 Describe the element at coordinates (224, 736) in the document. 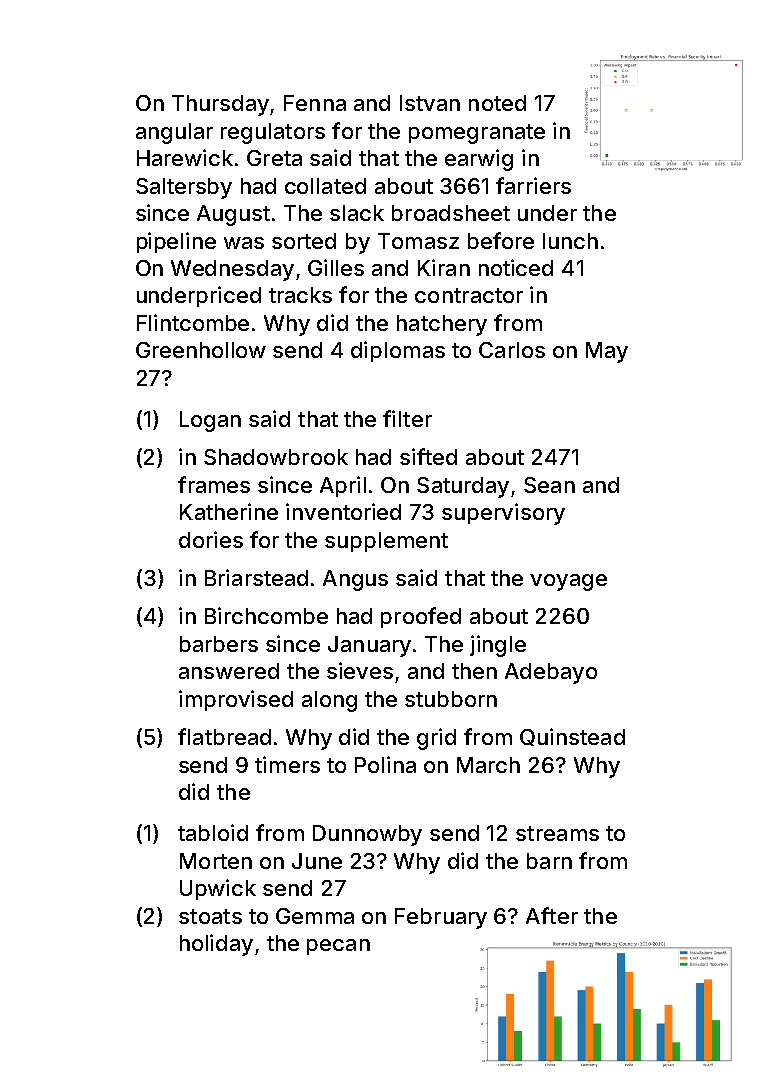

I see `flatbread` at that location.
